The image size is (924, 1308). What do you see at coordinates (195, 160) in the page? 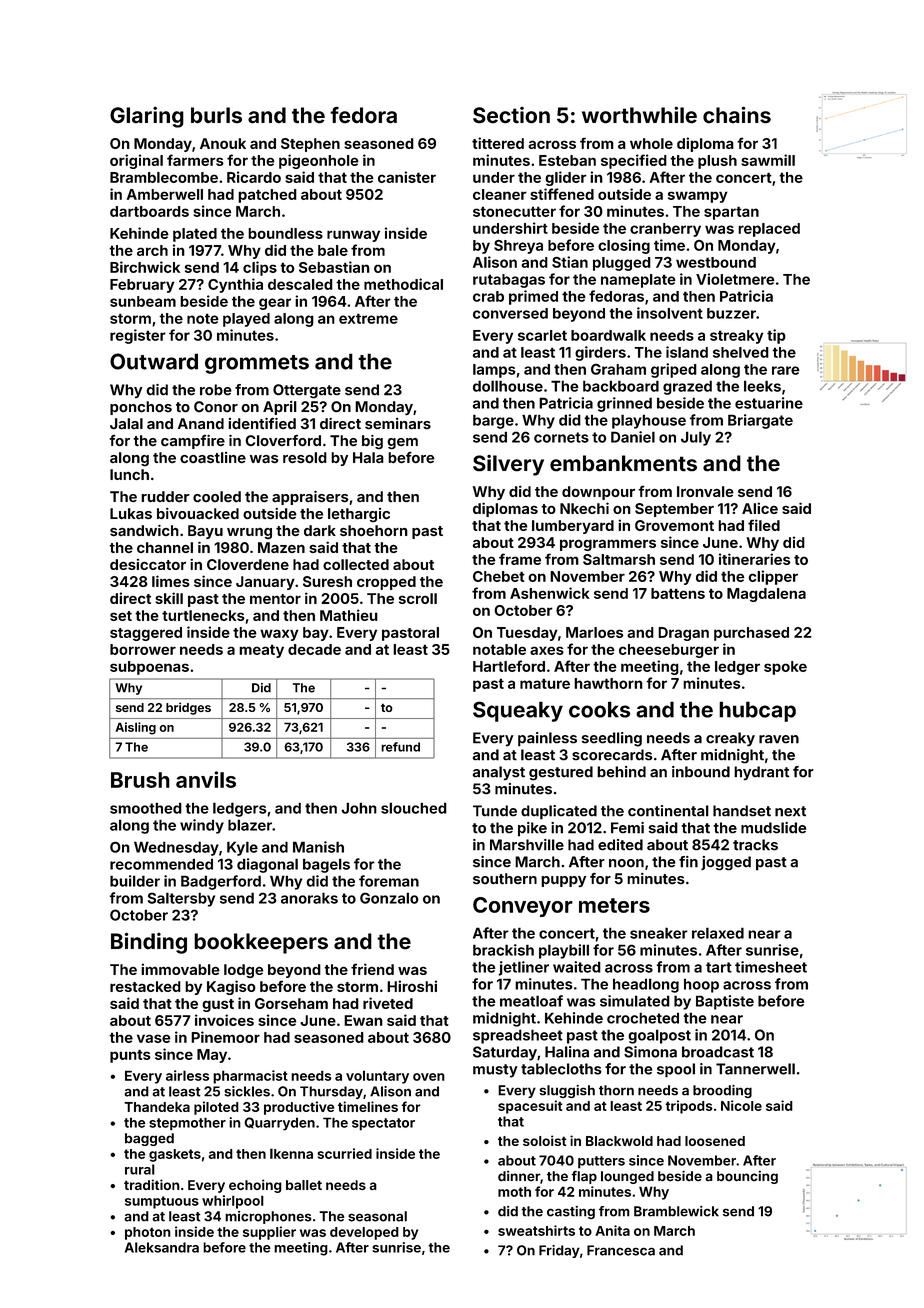
I see `farmers` at bounding box center [195, 160].
